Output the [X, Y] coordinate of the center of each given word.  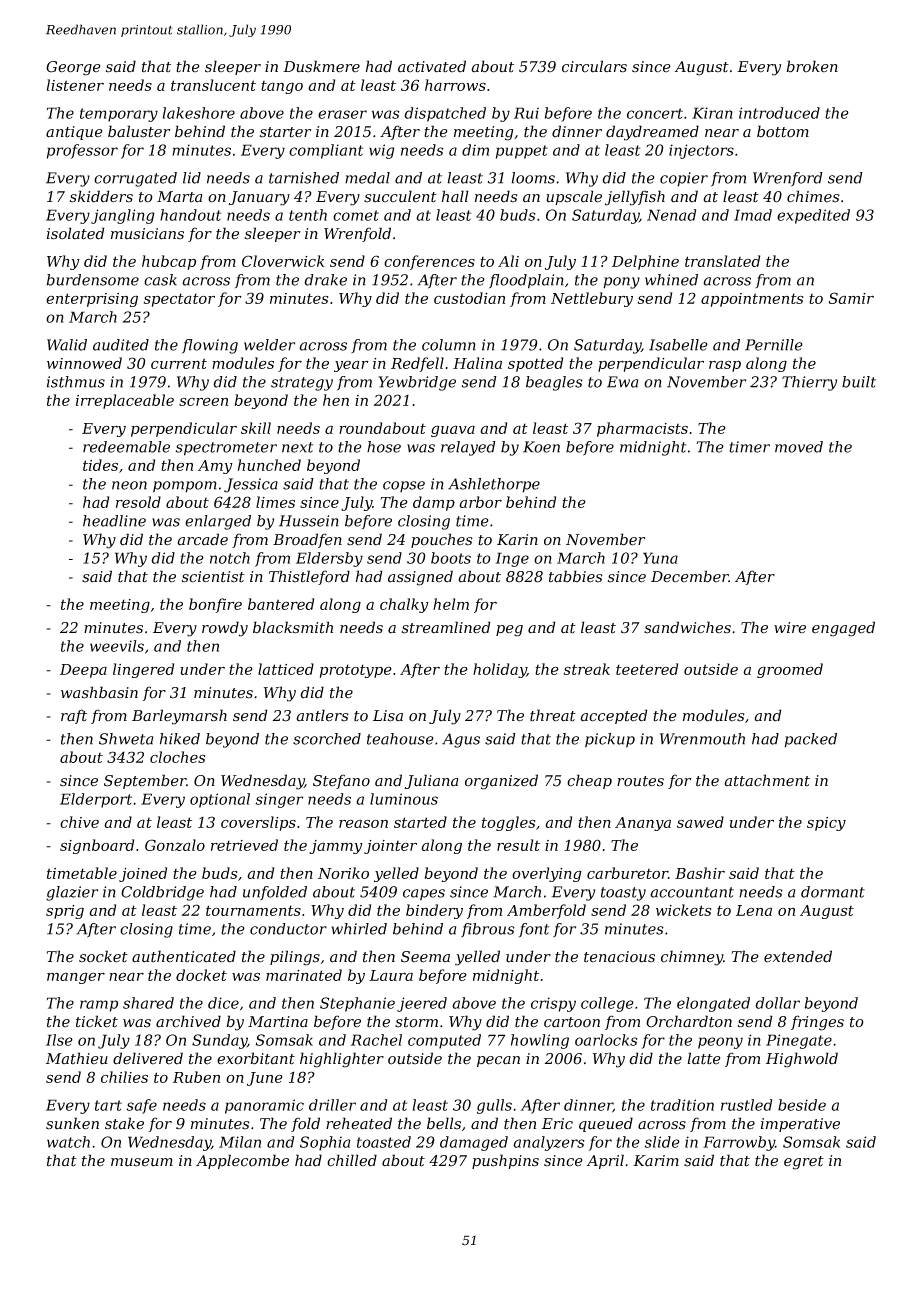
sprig [65, 912]
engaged [843, 629]
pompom [185, 487]
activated [432, 66]
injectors [701, 151]
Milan [240, 1142]
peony [720, 1043]
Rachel [376, 1040]
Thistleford [309, 577]
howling [540, 1041]
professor [82, 151]
